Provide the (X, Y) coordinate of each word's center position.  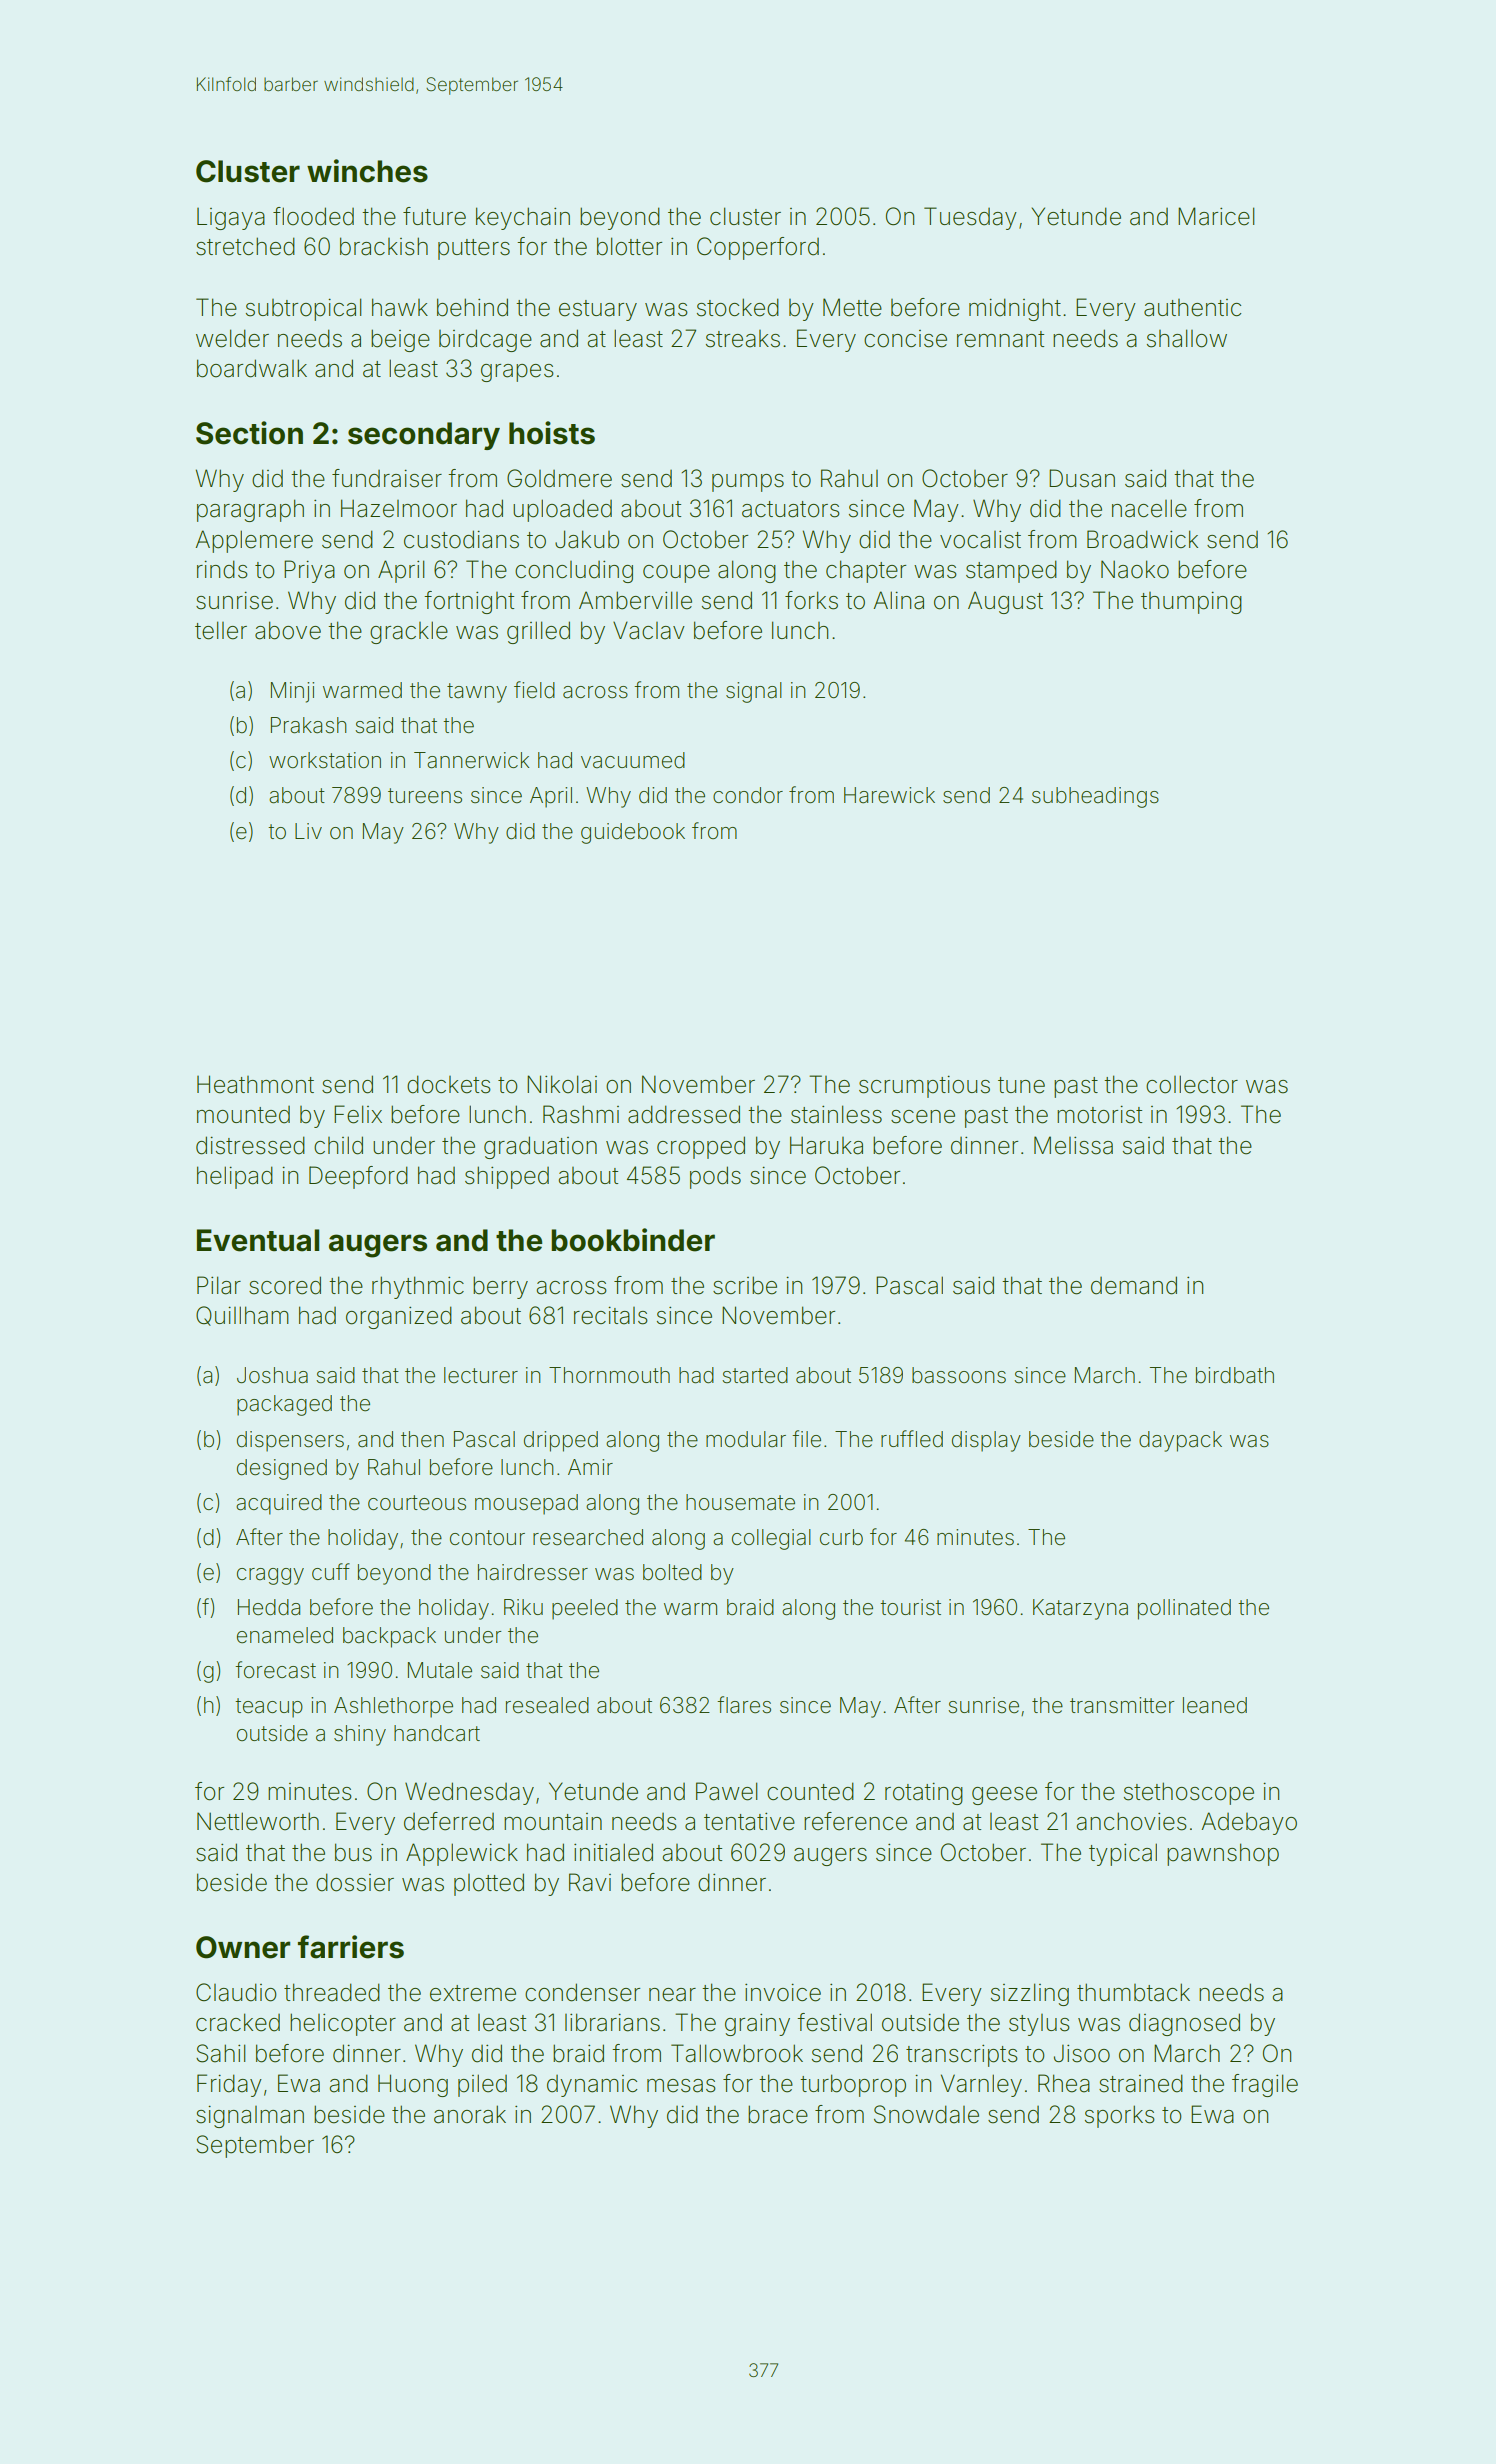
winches (367, 171)
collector (1192, 1084)
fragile (1265, 2085)
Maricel (1216, 216)
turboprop (853, 2085)
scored (285, 1285)
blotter (629, 246)
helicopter (343, 2024)
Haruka (826, 1145)
